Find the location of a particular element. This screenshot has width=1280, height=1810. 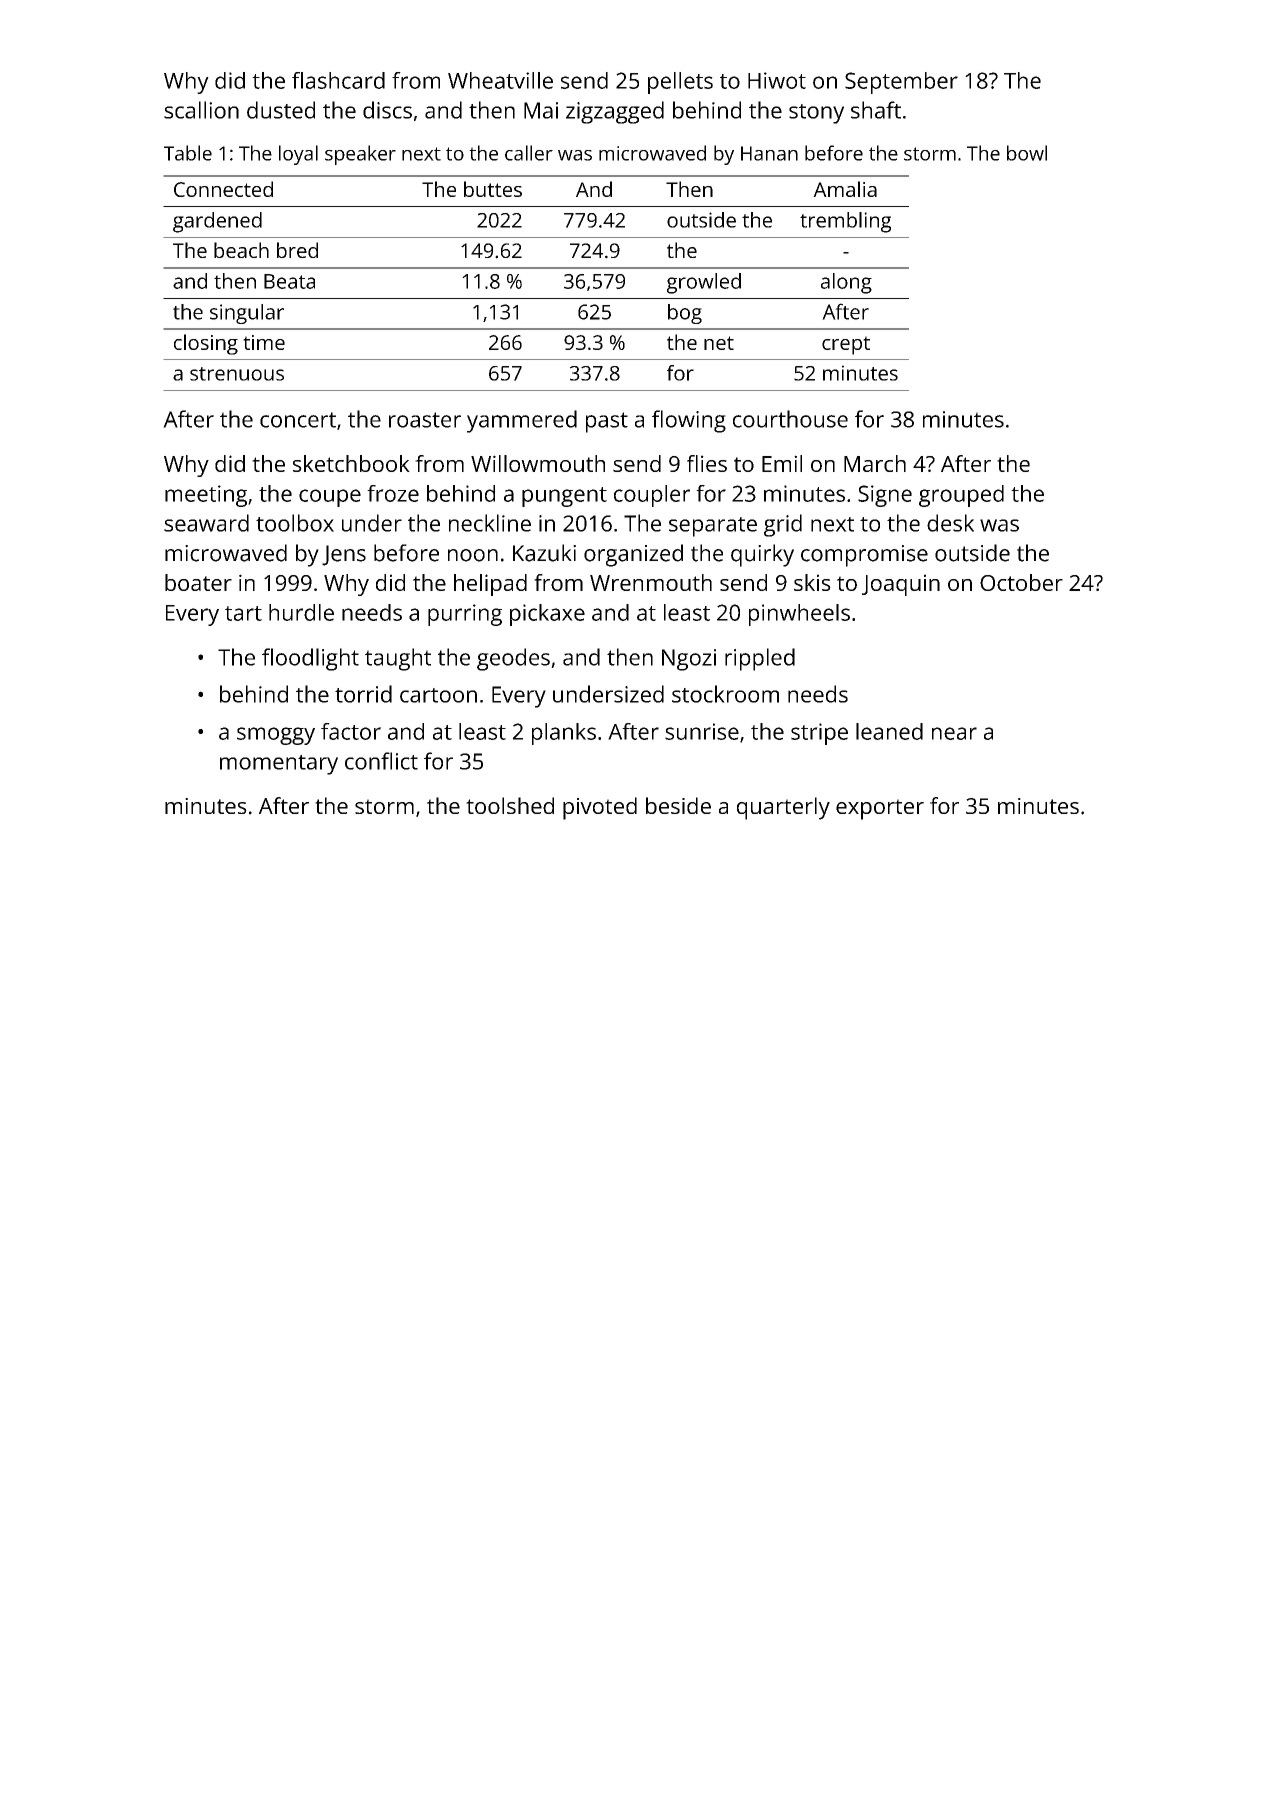

net is located at coordinates (719, 343).
